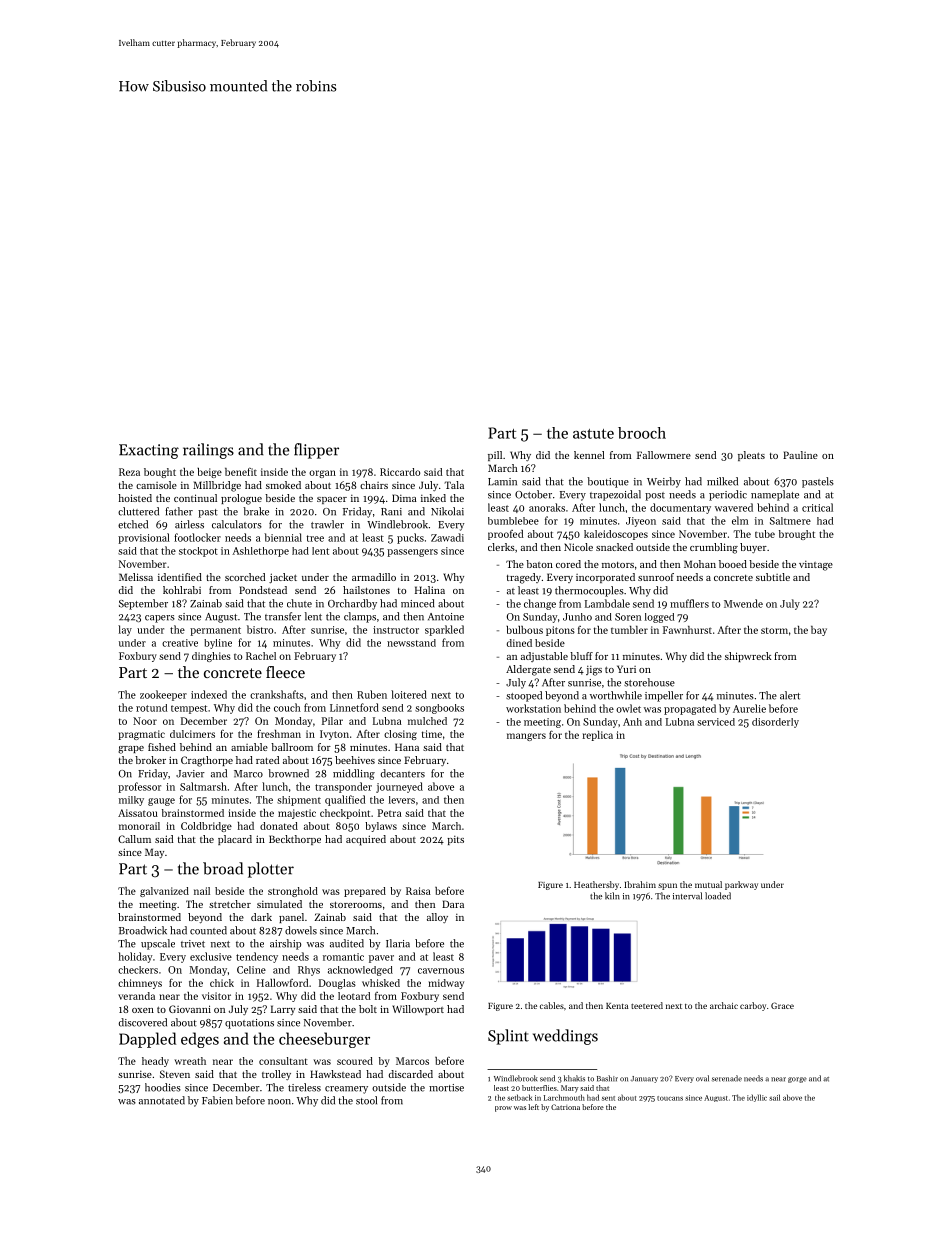 This document has width=952, height=1233. Describe the element at coordinates (293, 892) in the document. I see `stronghold` at that location.
